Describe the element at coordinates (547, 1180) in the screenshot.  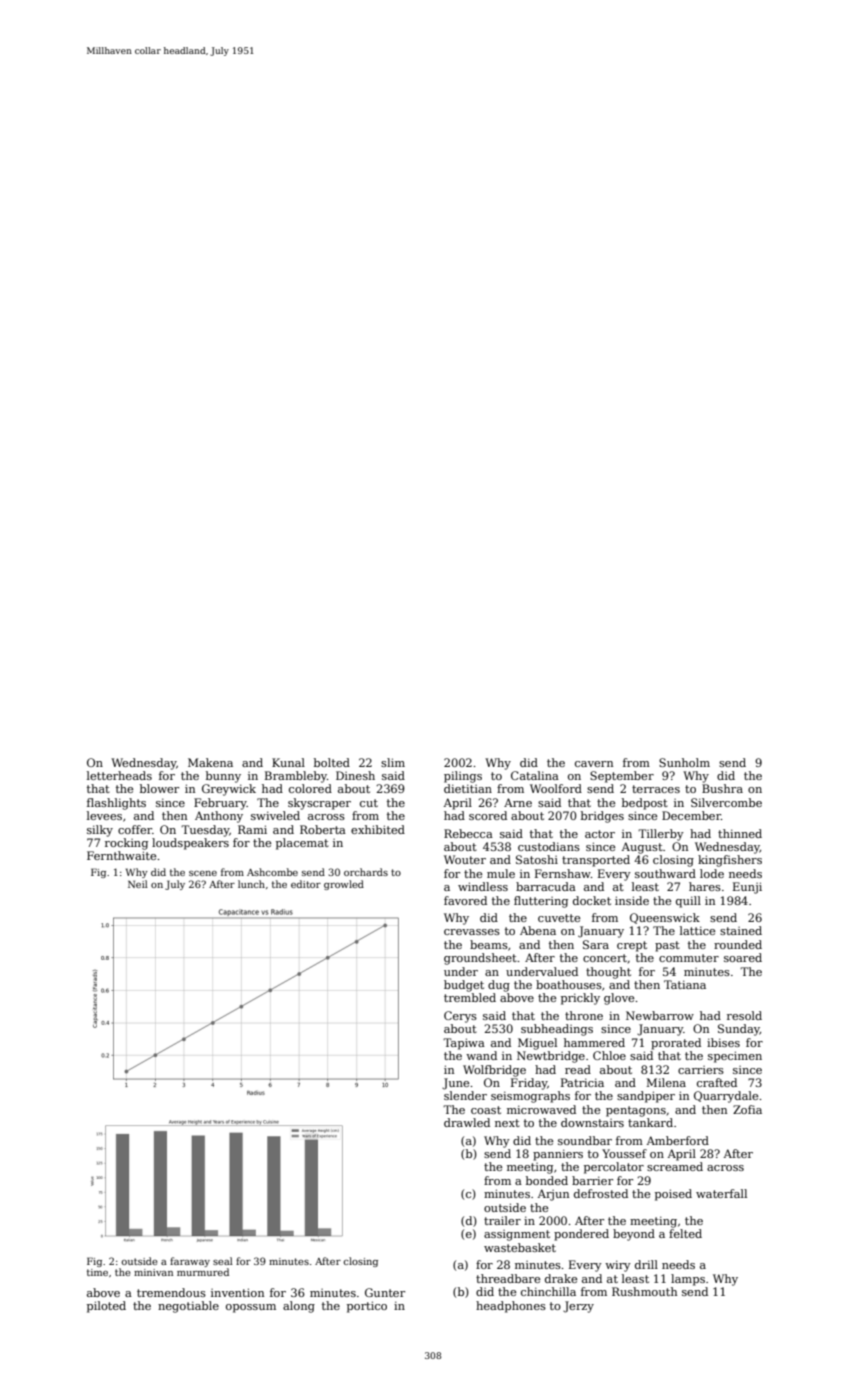
I see `bonded` at that location.
